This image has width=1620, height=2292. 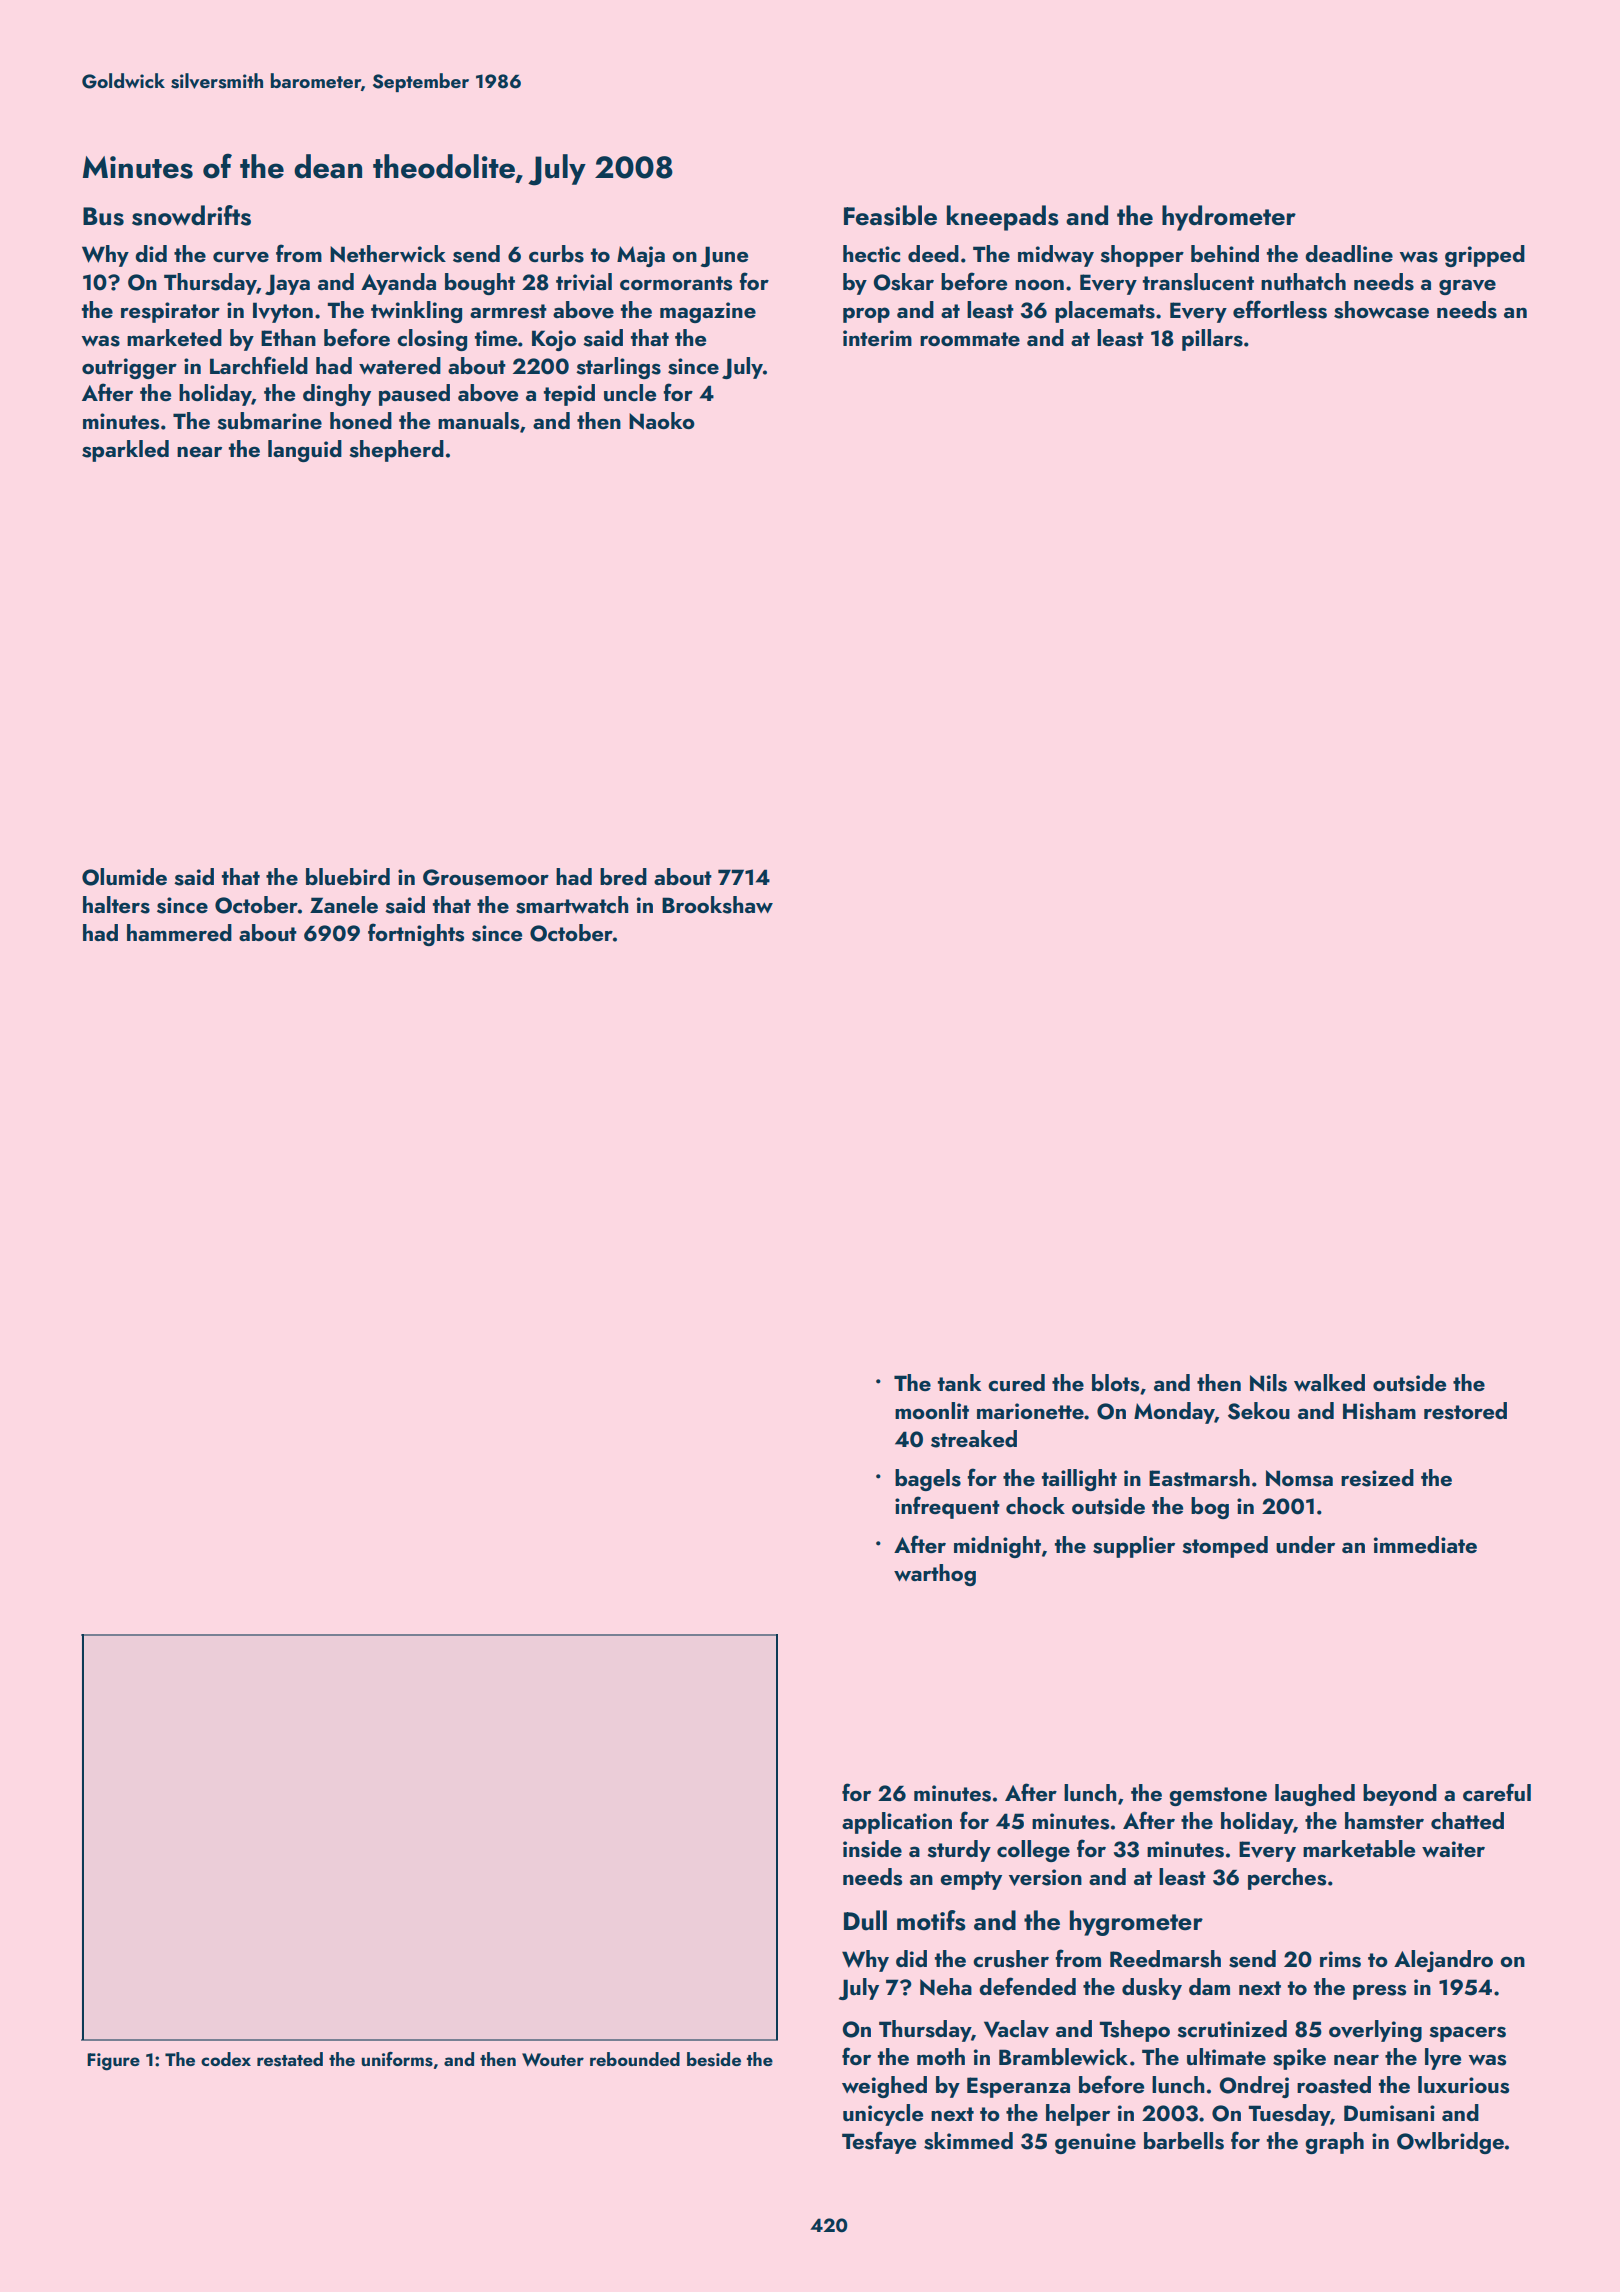 I want to click on codex, so click(x=226, y=2059).
